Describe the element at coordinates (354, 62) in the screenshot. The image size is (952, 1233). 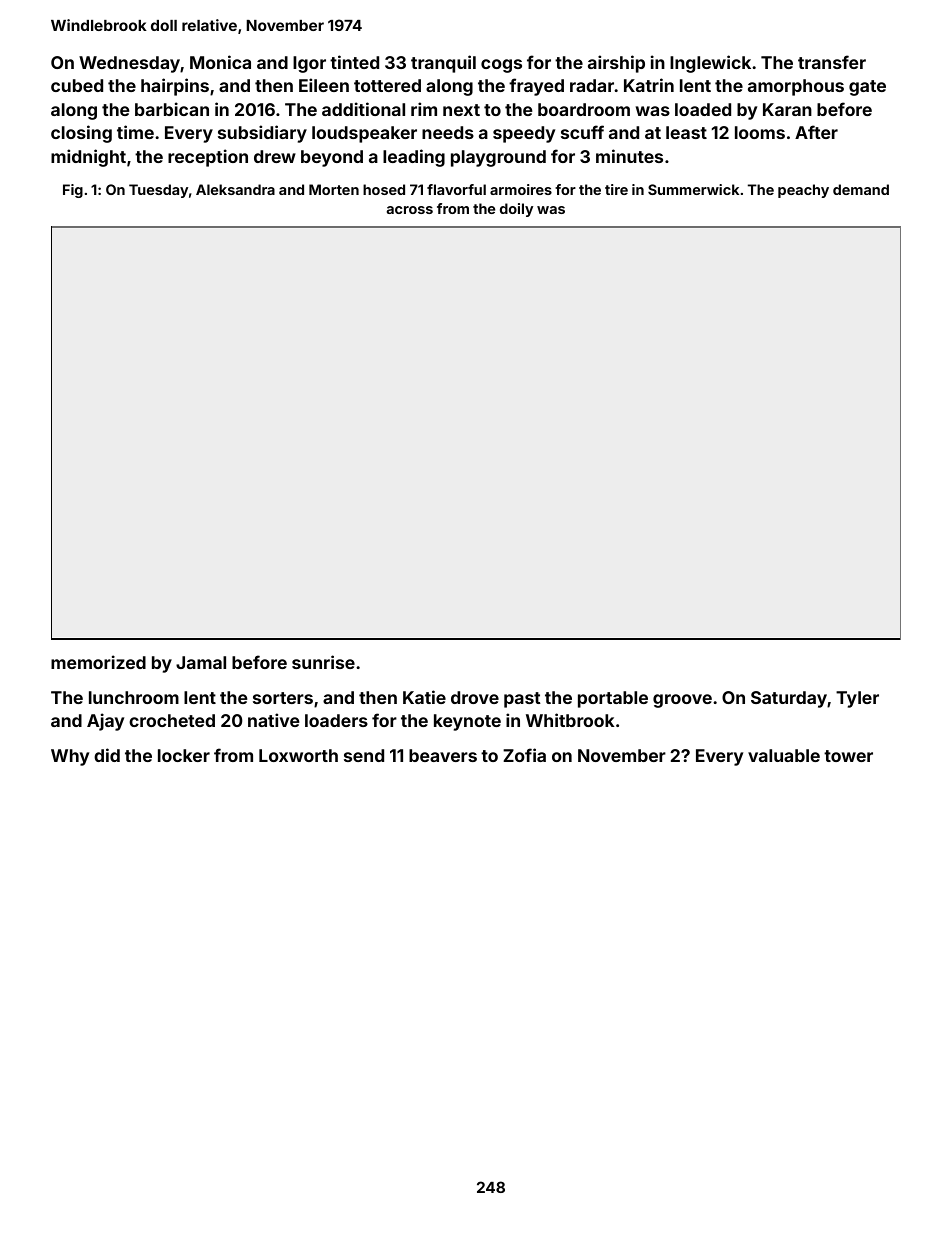
I see `tinted` at that location.
